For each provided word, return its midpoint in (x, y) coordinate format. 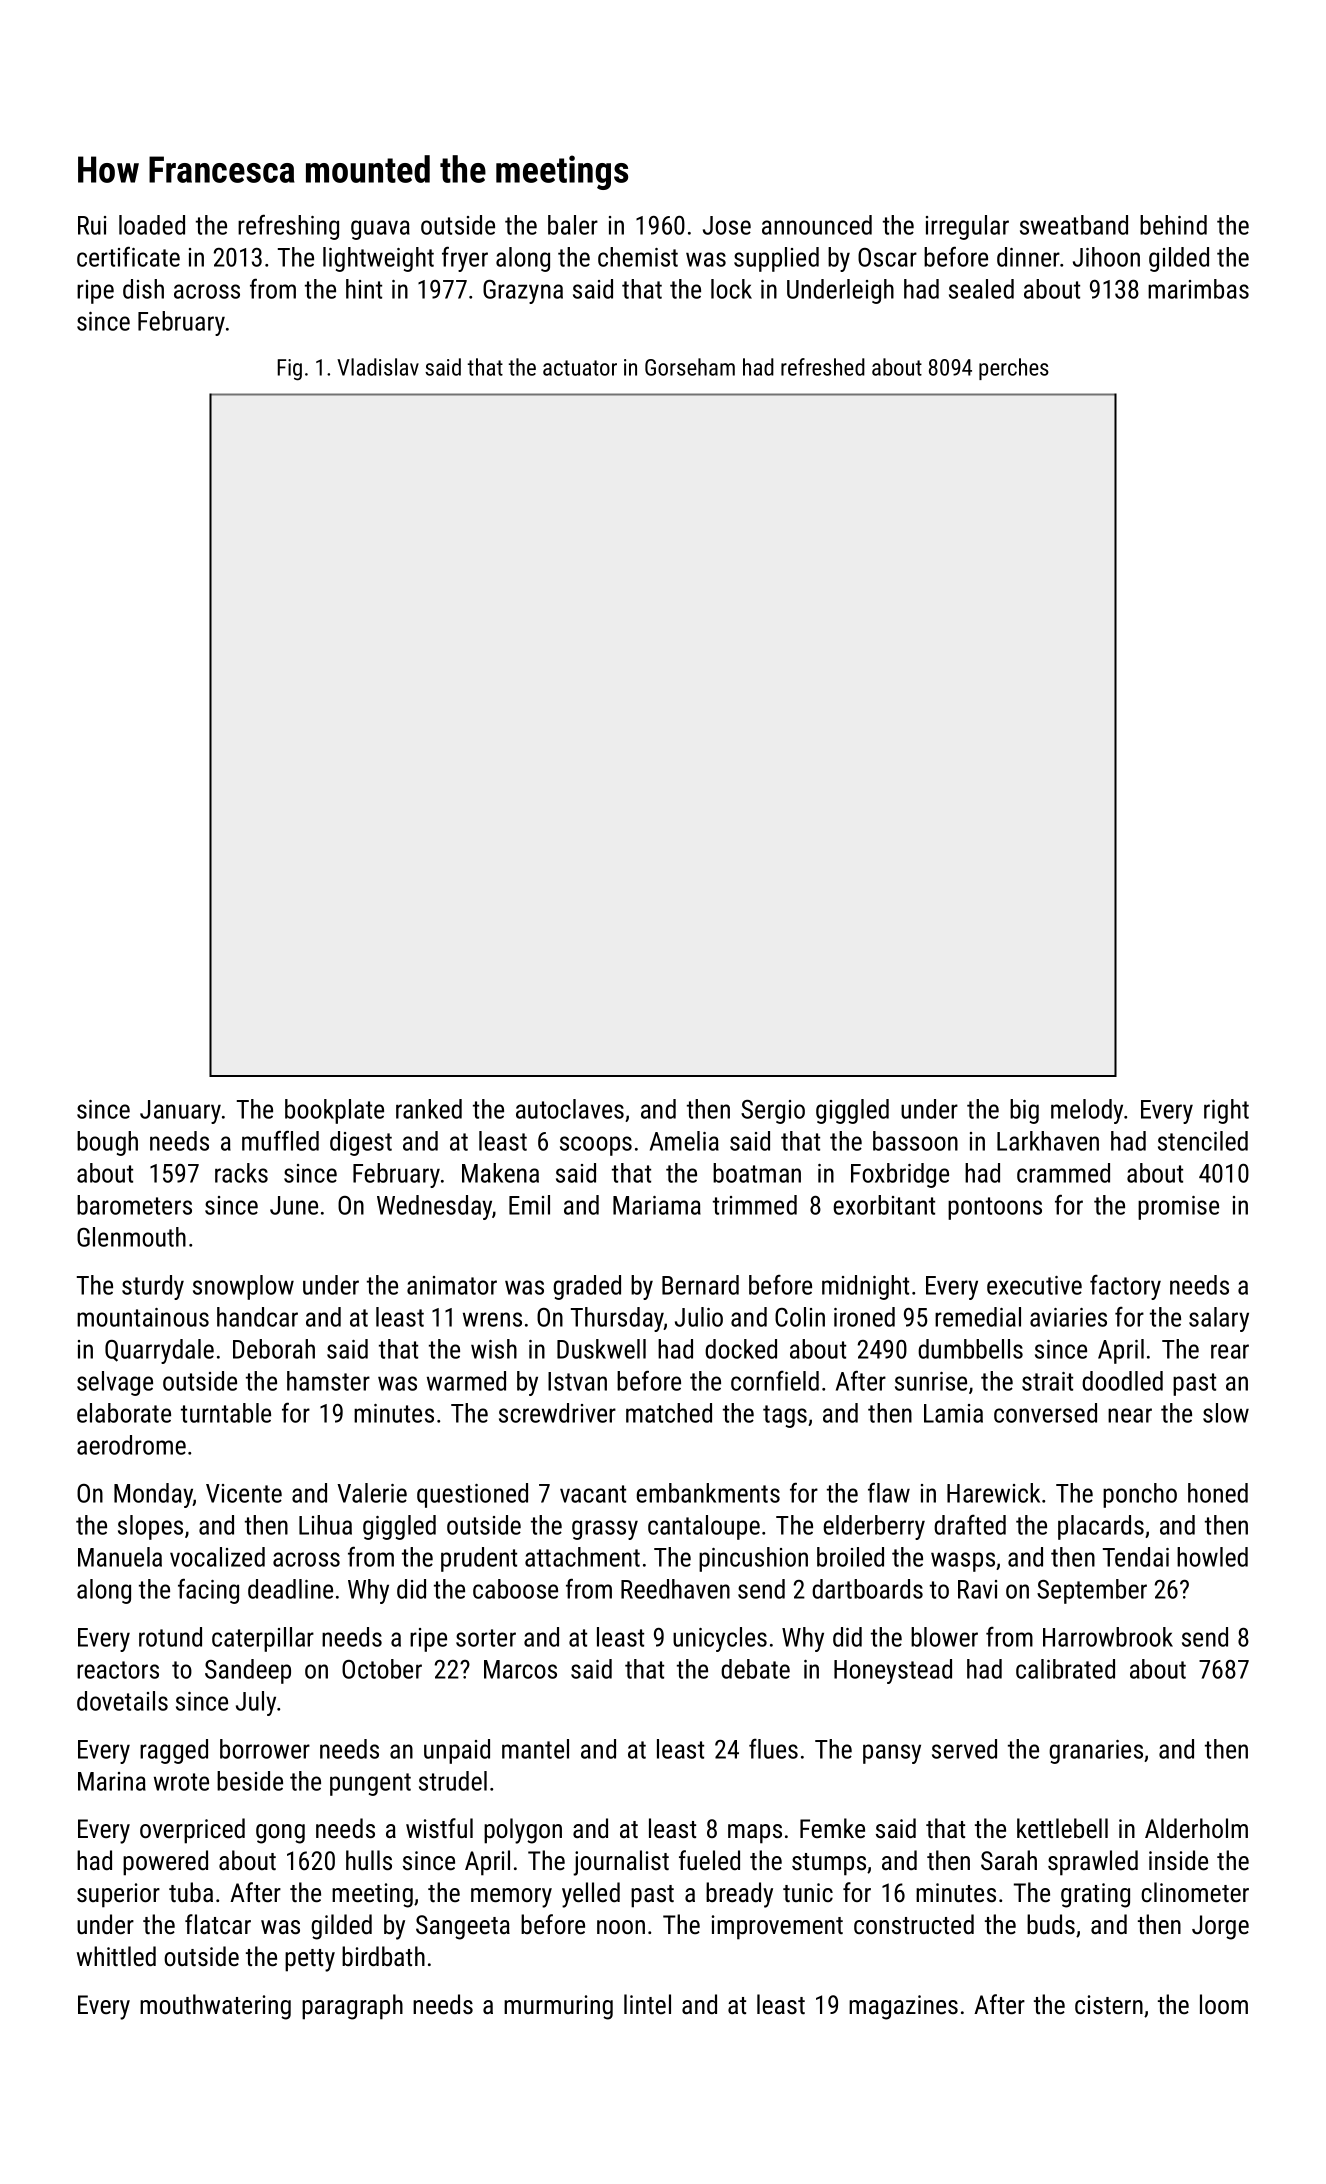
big (1024, 1111)
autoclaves (570, 1109)
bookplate (334, 1111)
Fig (290, 370)
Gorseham (690, 367)
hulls (369, 1860)
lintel (647, 2004)
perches (1014, 369)
